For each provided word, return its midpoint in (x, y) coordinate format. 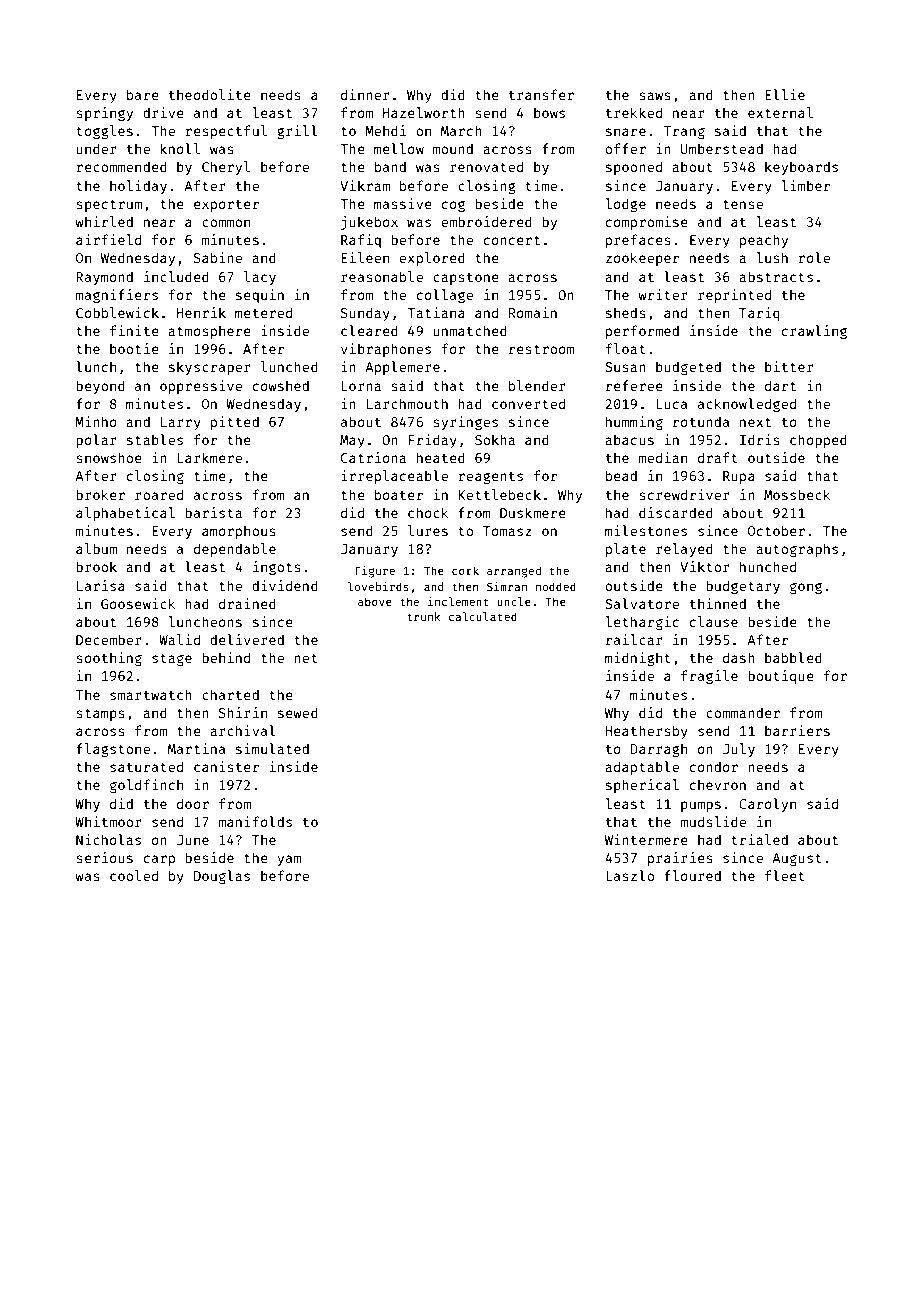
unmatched (470, 330)
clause (714, 621)
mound (453, 148)
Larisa (101, 585)
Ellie (785, 94)
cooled (134, 875)
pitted (235, 423)
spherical (642, 786)
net (306, 658)
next (755, 422)
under (96, 148)
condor (714, 766)
